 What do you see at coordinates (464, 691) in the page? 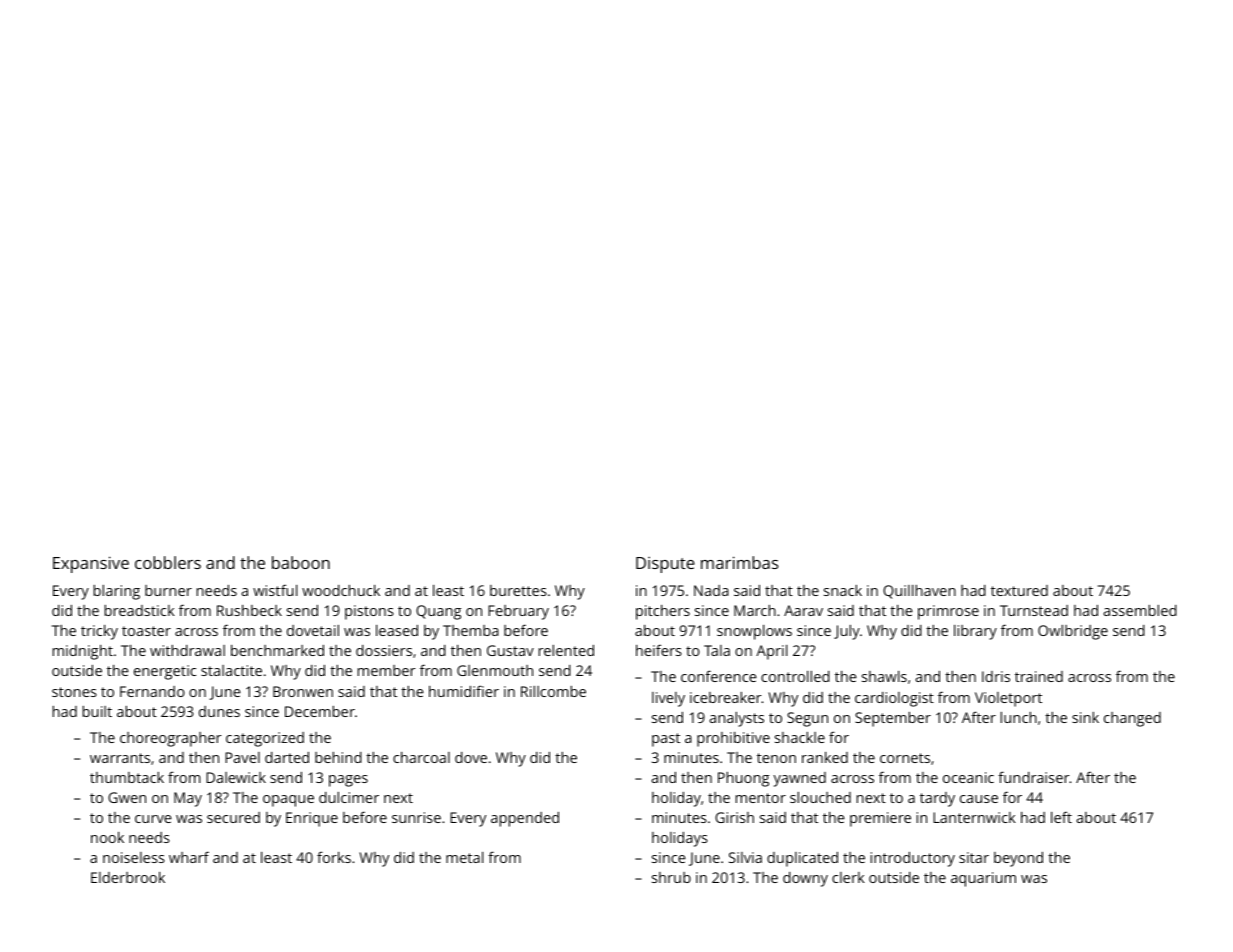
I see `humidifier` at bounding box center [464, 691].
